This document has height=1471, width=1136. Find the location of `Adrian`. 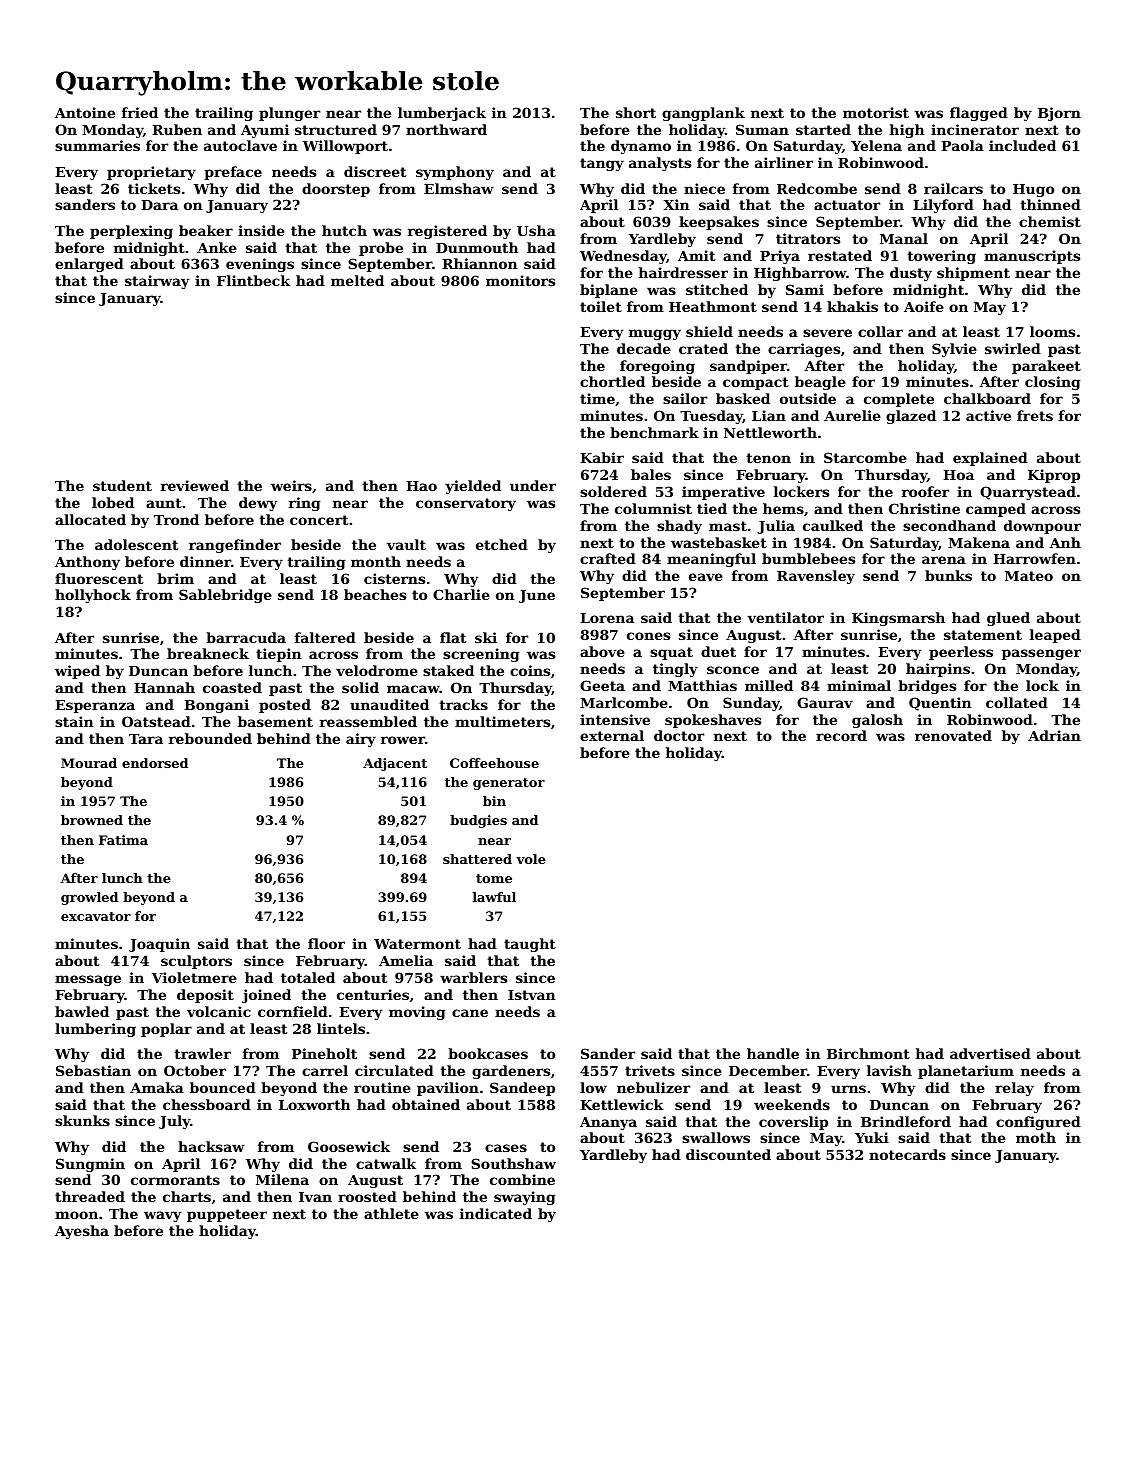

Adrian is located at coordinates (1054, 735).
